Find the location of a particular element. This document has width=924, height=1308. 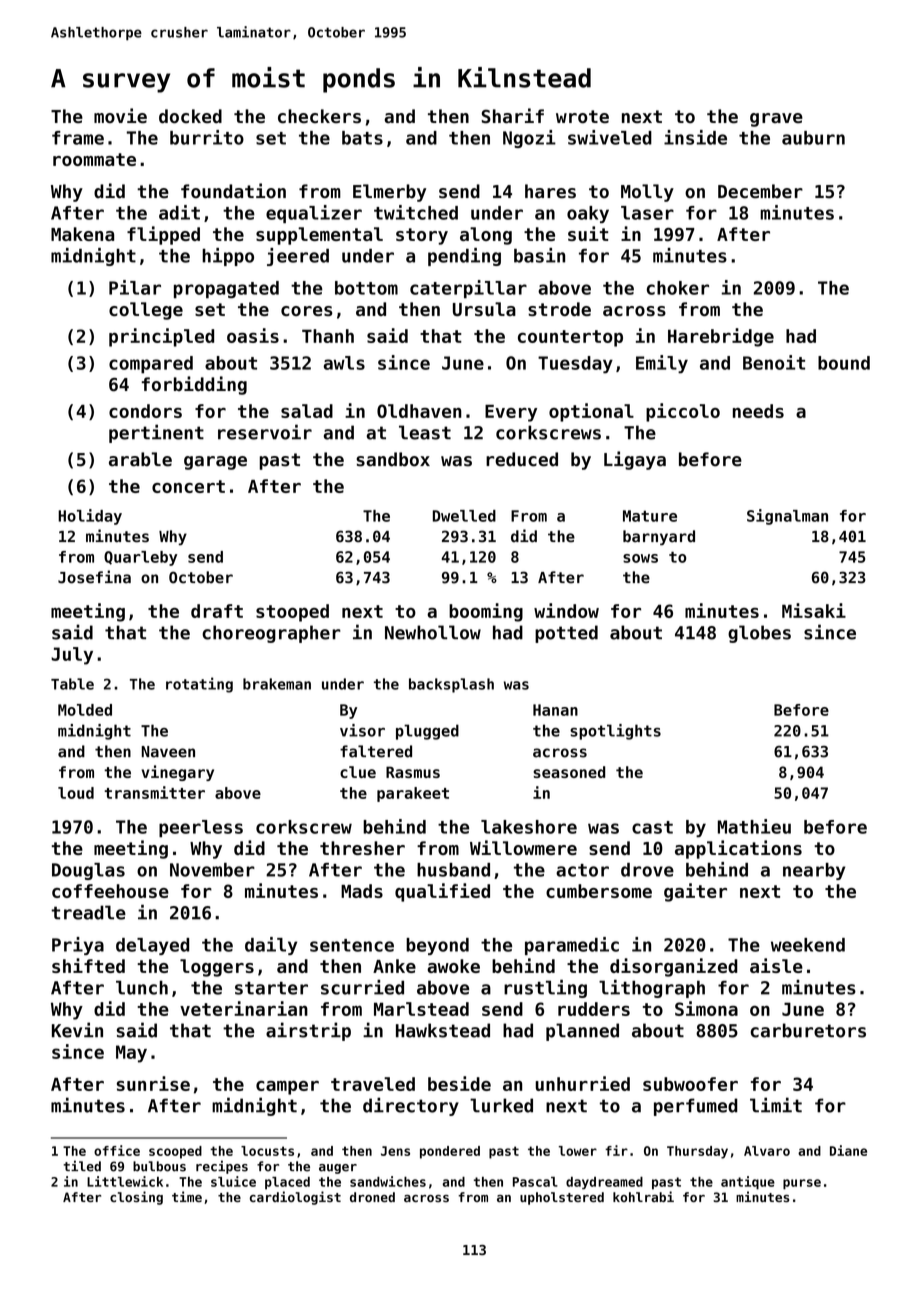

purse is located at coordinates (802, 1184).
